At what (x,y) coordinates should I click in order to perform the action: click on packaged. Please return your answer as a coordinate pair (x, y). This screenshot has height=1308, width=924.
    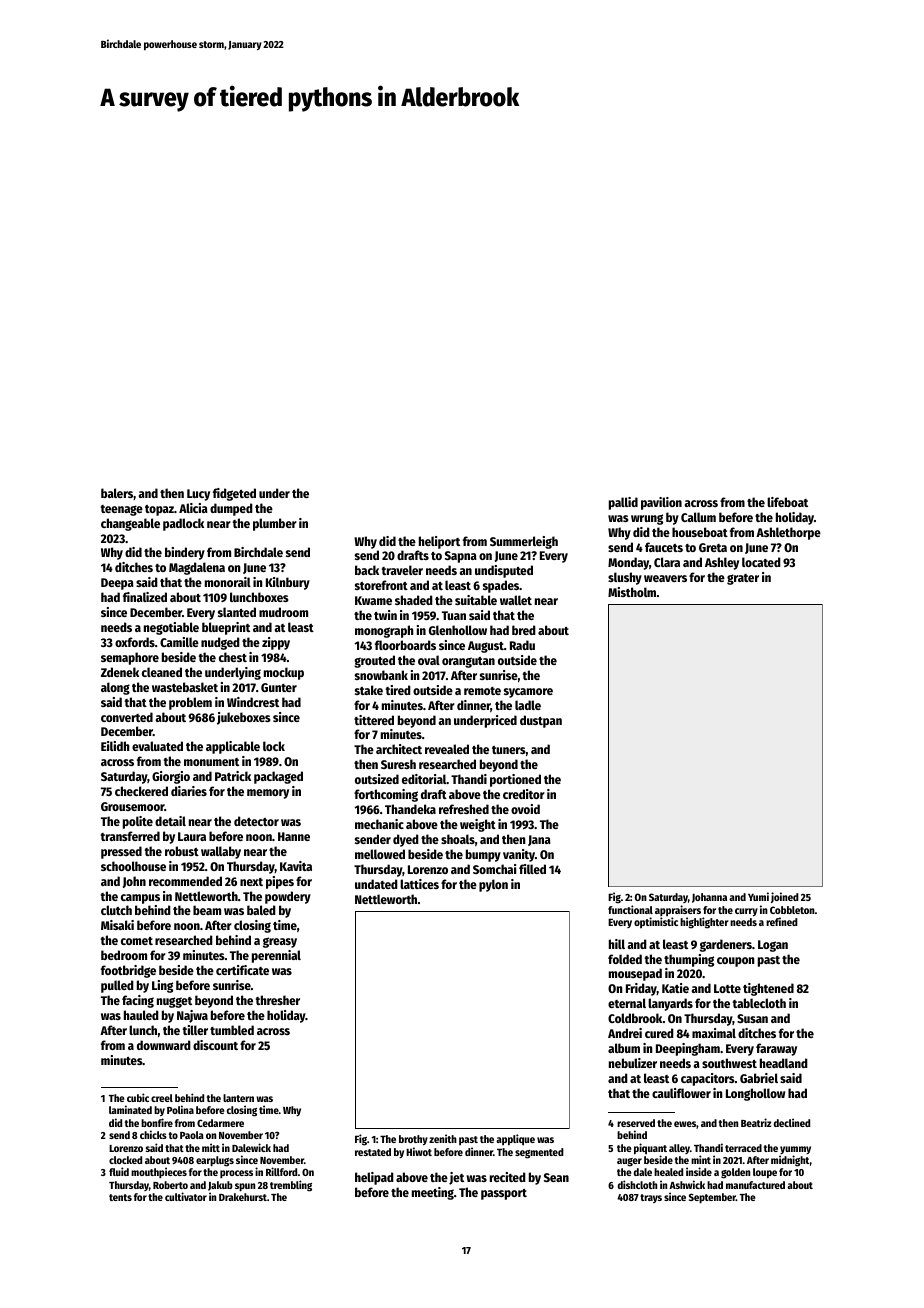
    Looking at the image, I should click on (278, 777).
